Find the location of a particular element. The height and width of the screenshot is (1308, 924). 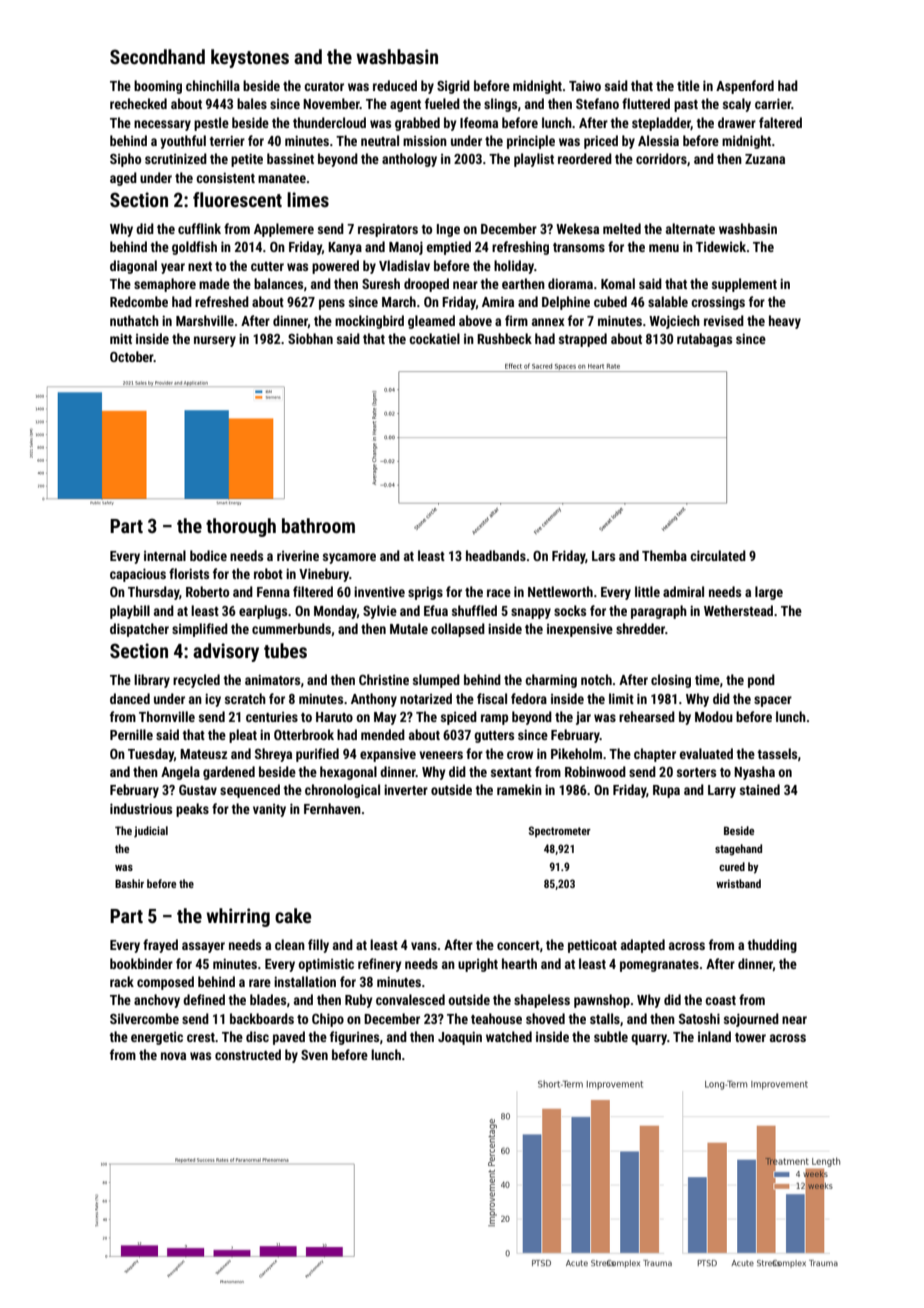

mended is located at coordinates (383, 734).
